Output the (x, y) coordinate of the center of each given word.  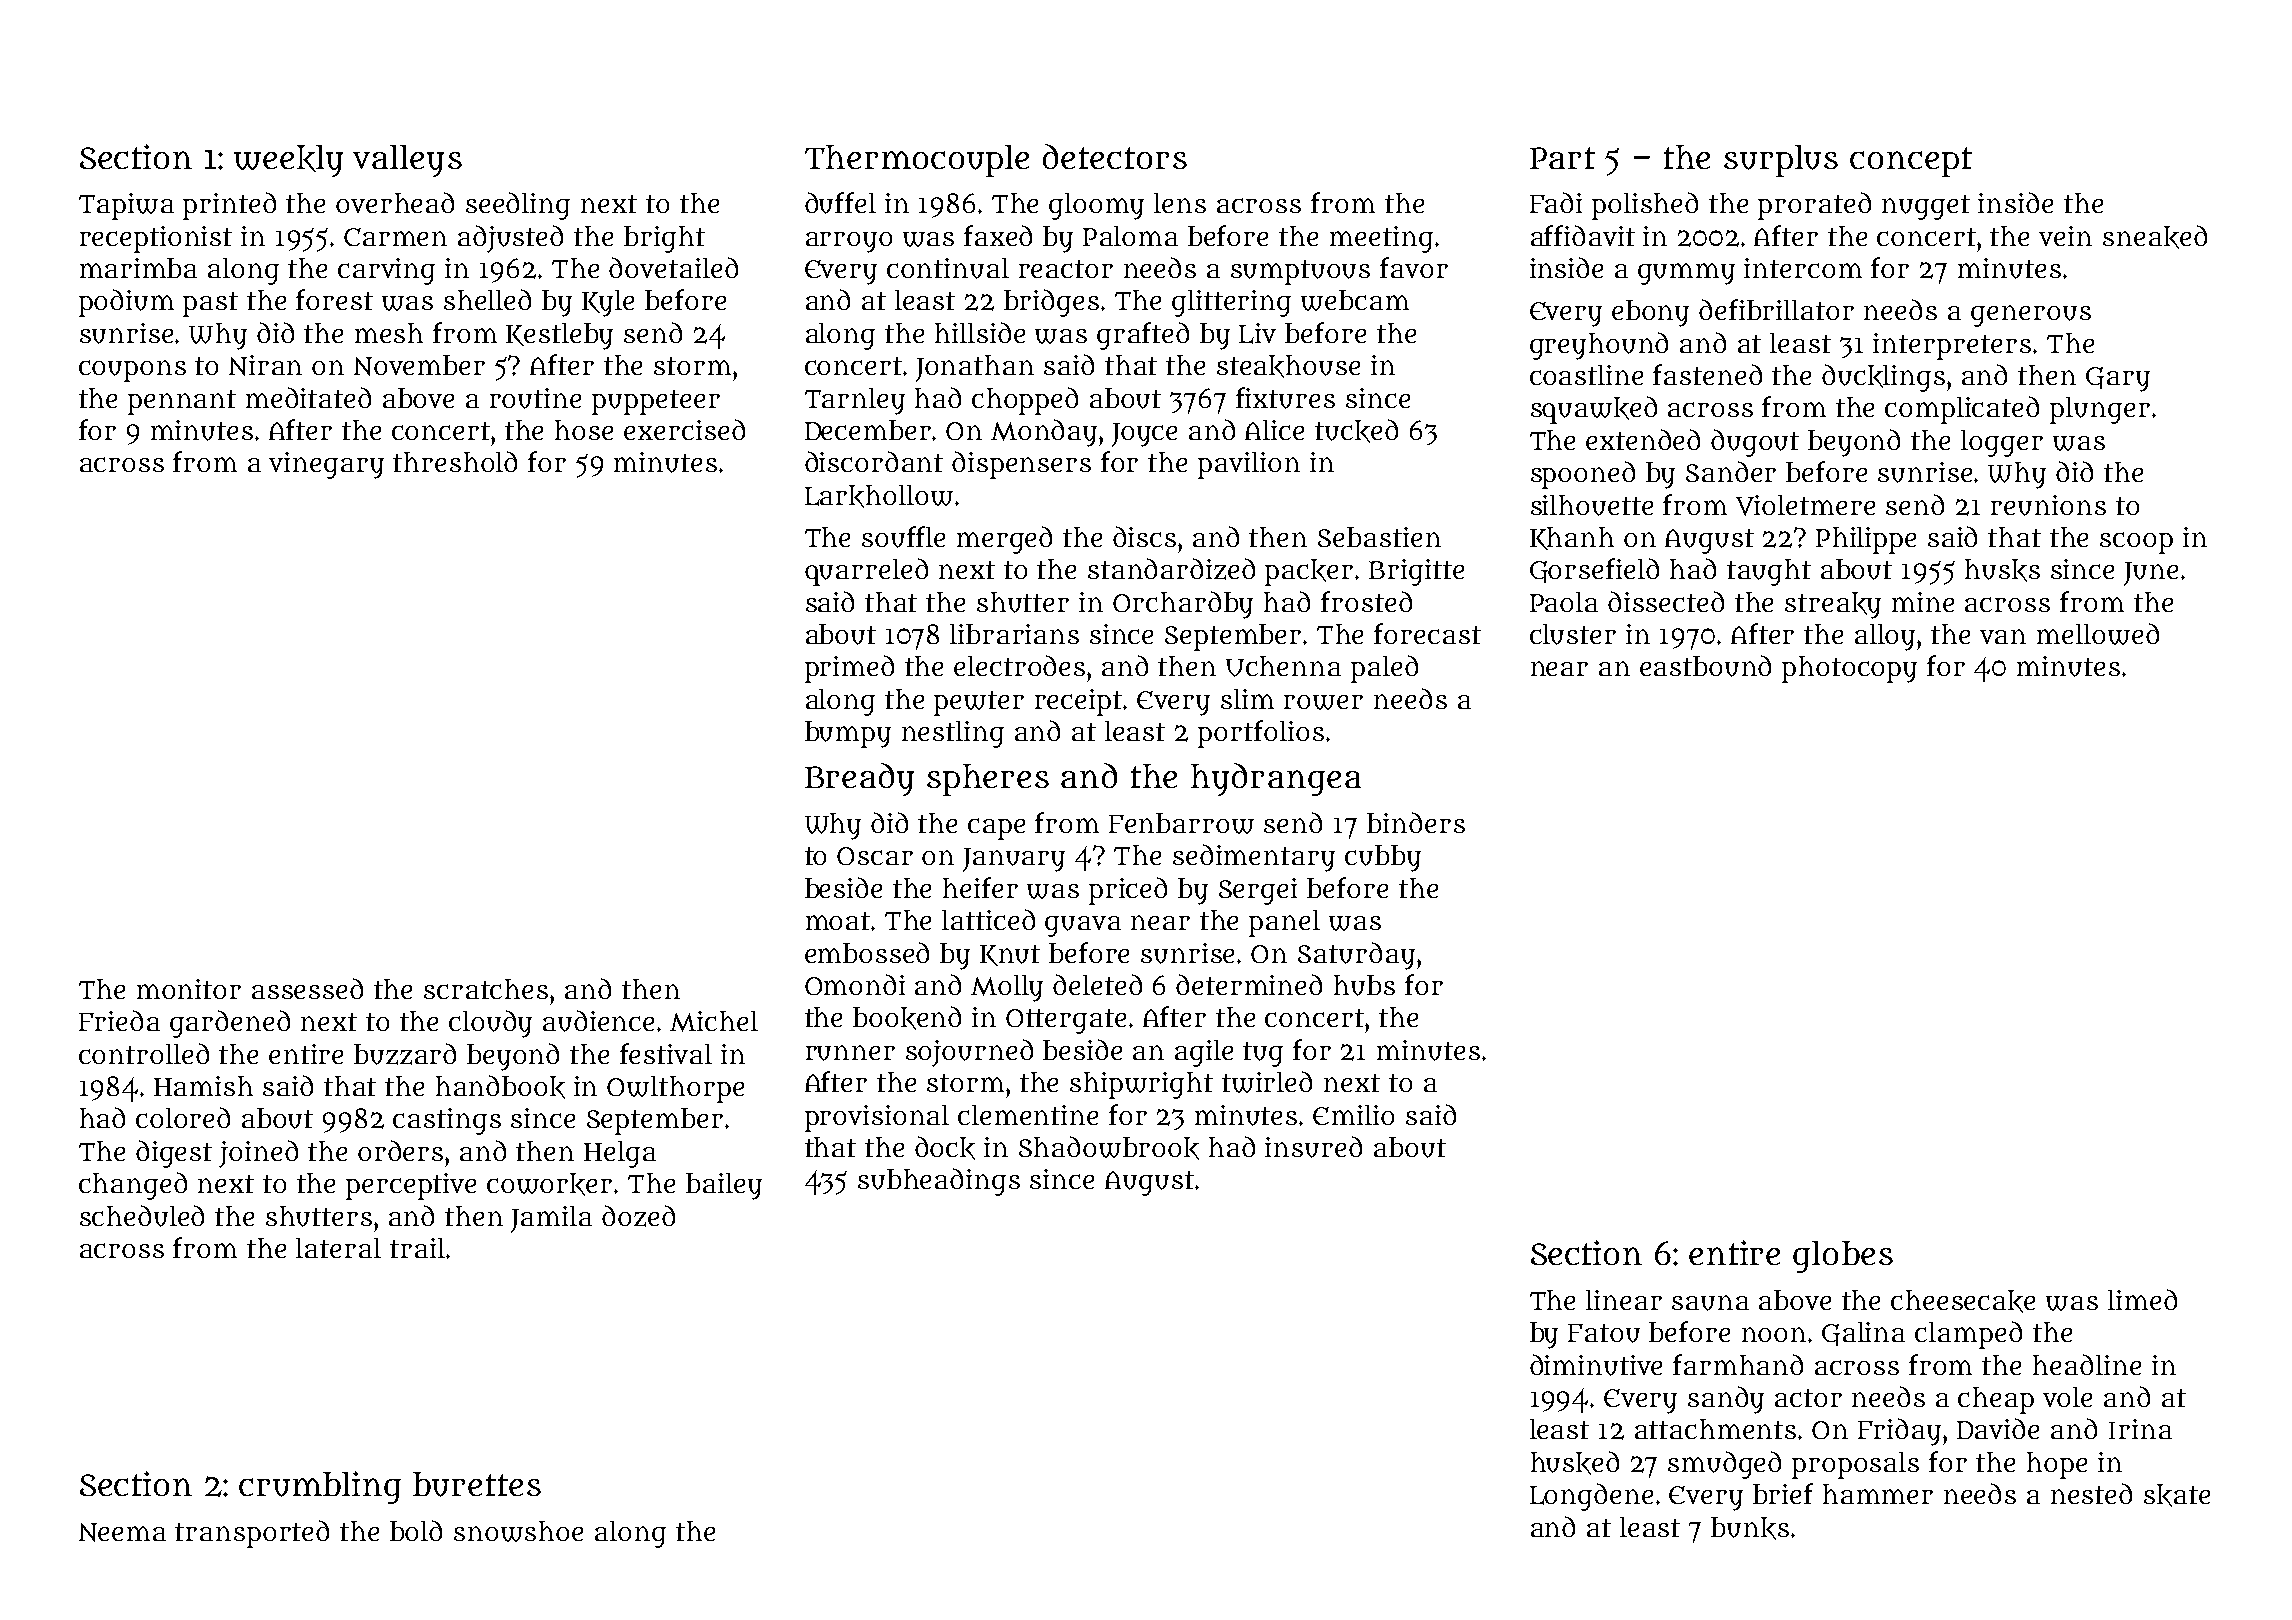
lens (1180, 203)
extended (1643, 439)
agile (1204, 1053)
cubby (1383, 858)
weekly (288, 161)
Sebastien (1379, 537)
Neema (122, 1532)
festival (666, 1053)
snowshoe (518, 1531)
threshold (455, 461)
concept (1911, 162)
